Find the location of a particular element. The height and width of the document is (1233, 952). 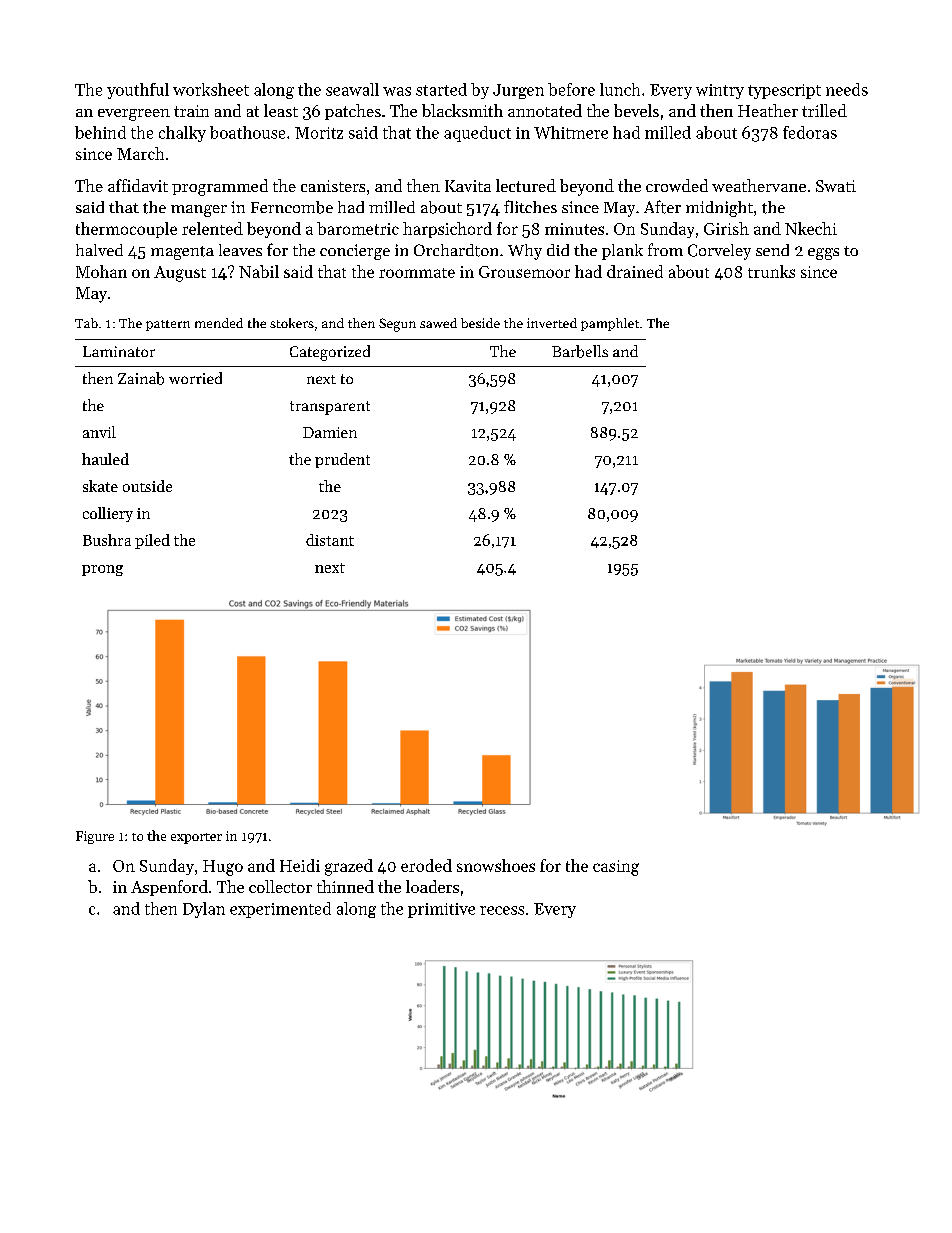

relented is located at coordinates (212, 228).
